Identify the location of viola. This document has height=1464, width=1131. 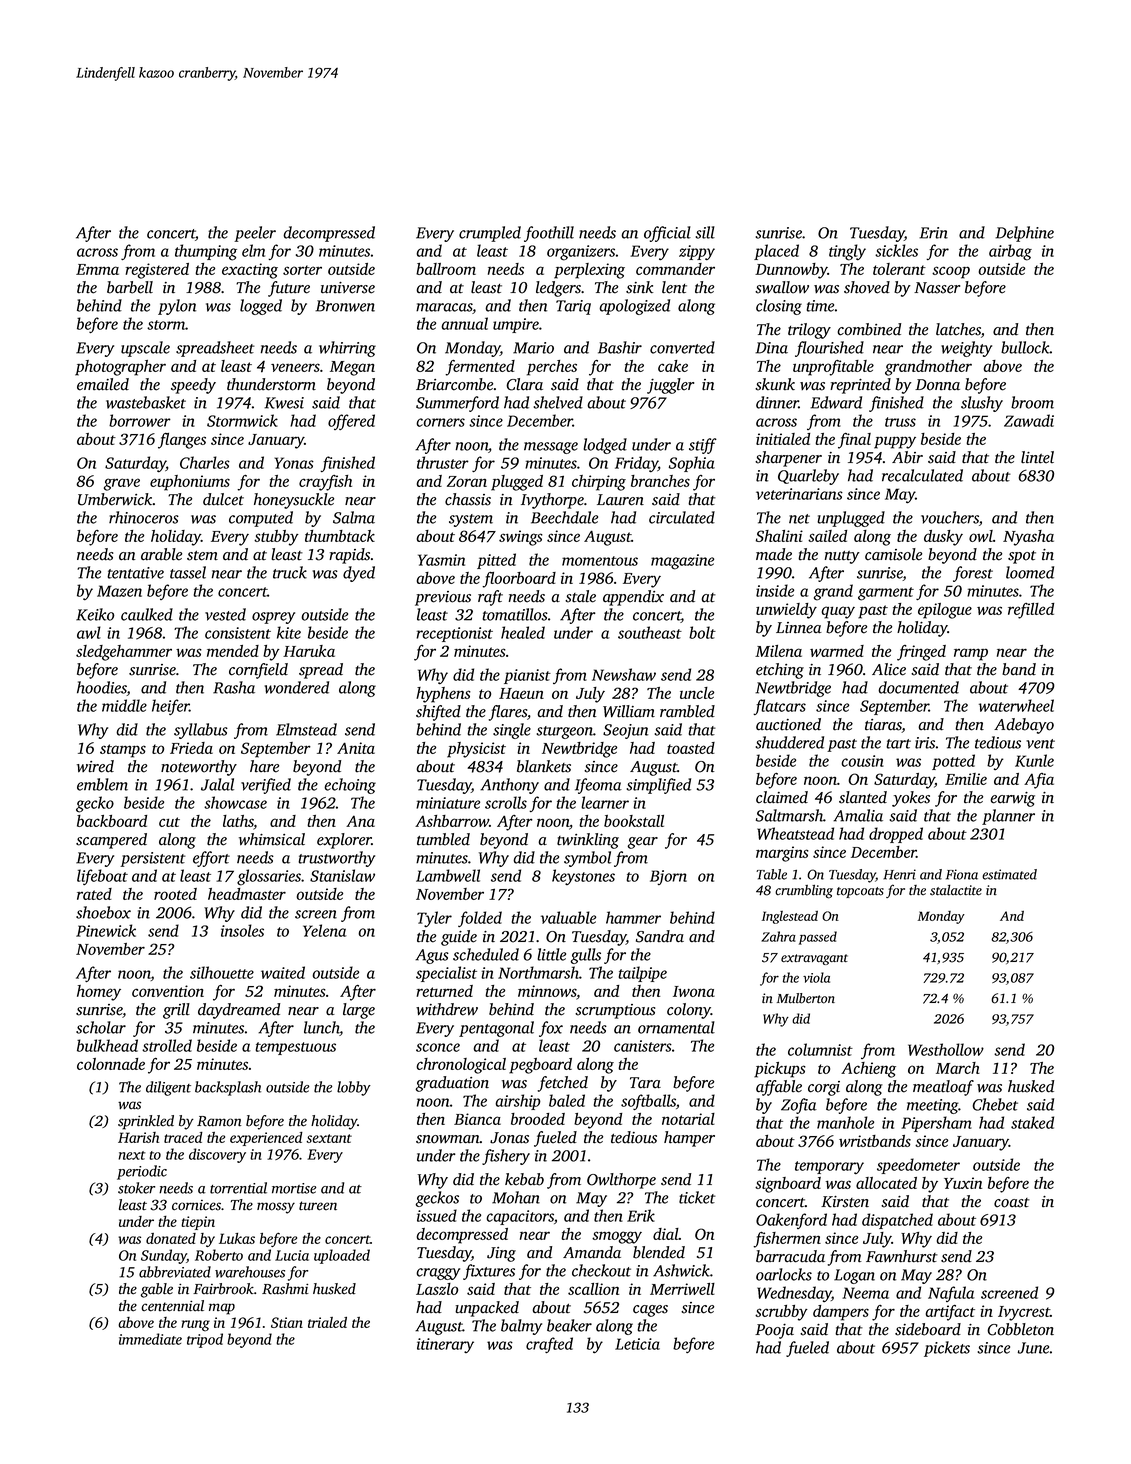
(816, 977).
